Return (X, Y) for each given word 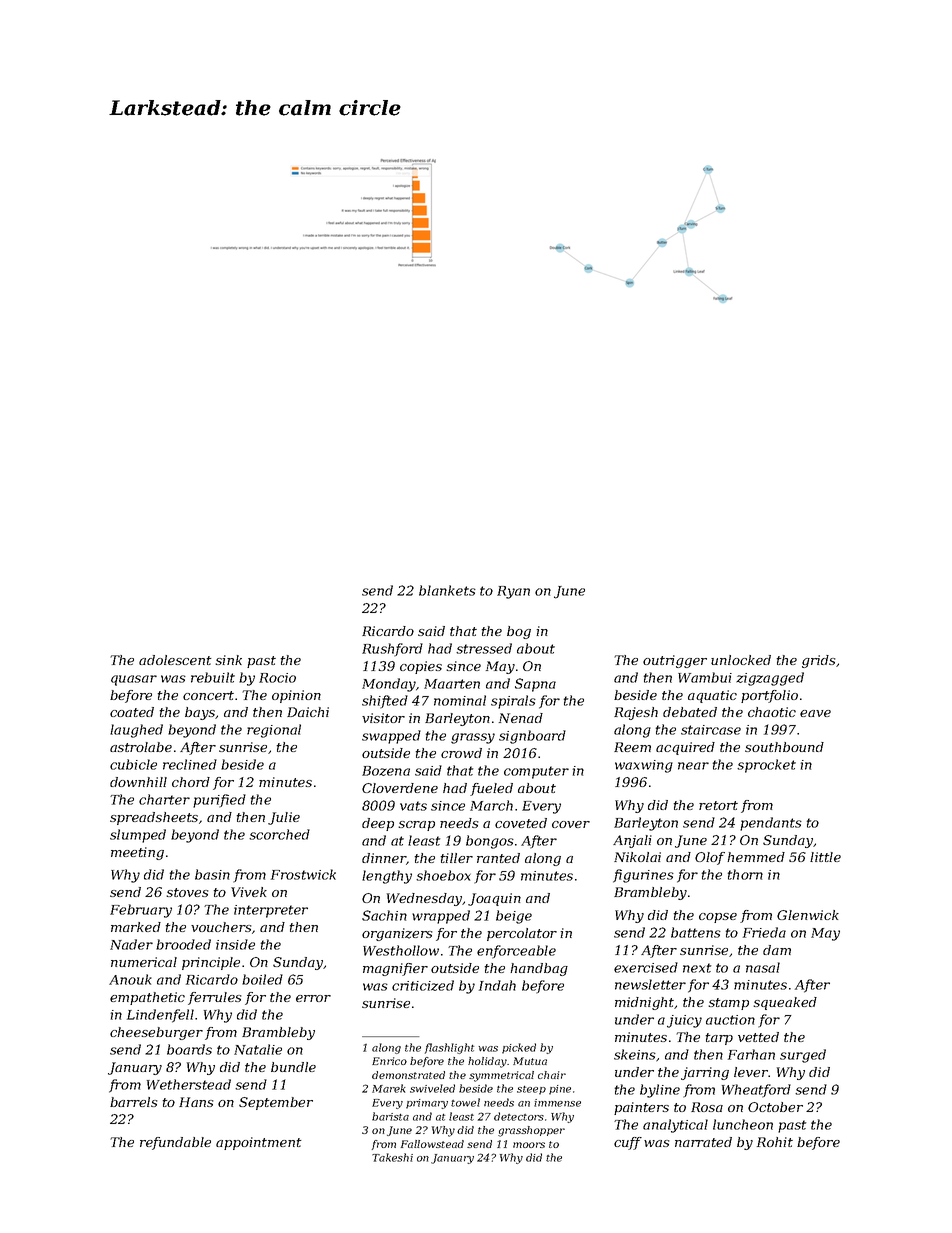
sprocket (766, 766)
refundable (175, 1143)
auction (730, 1020)
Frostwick (303, 874)
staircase (711, 730)
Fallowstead (432, 1144)
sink (228, 660)
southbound (784, 747)
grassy (473, 738)
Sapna (535, 685)
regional (274, 731)
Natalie (258, 1049)
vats (413, 806)
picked (519, 1048)
